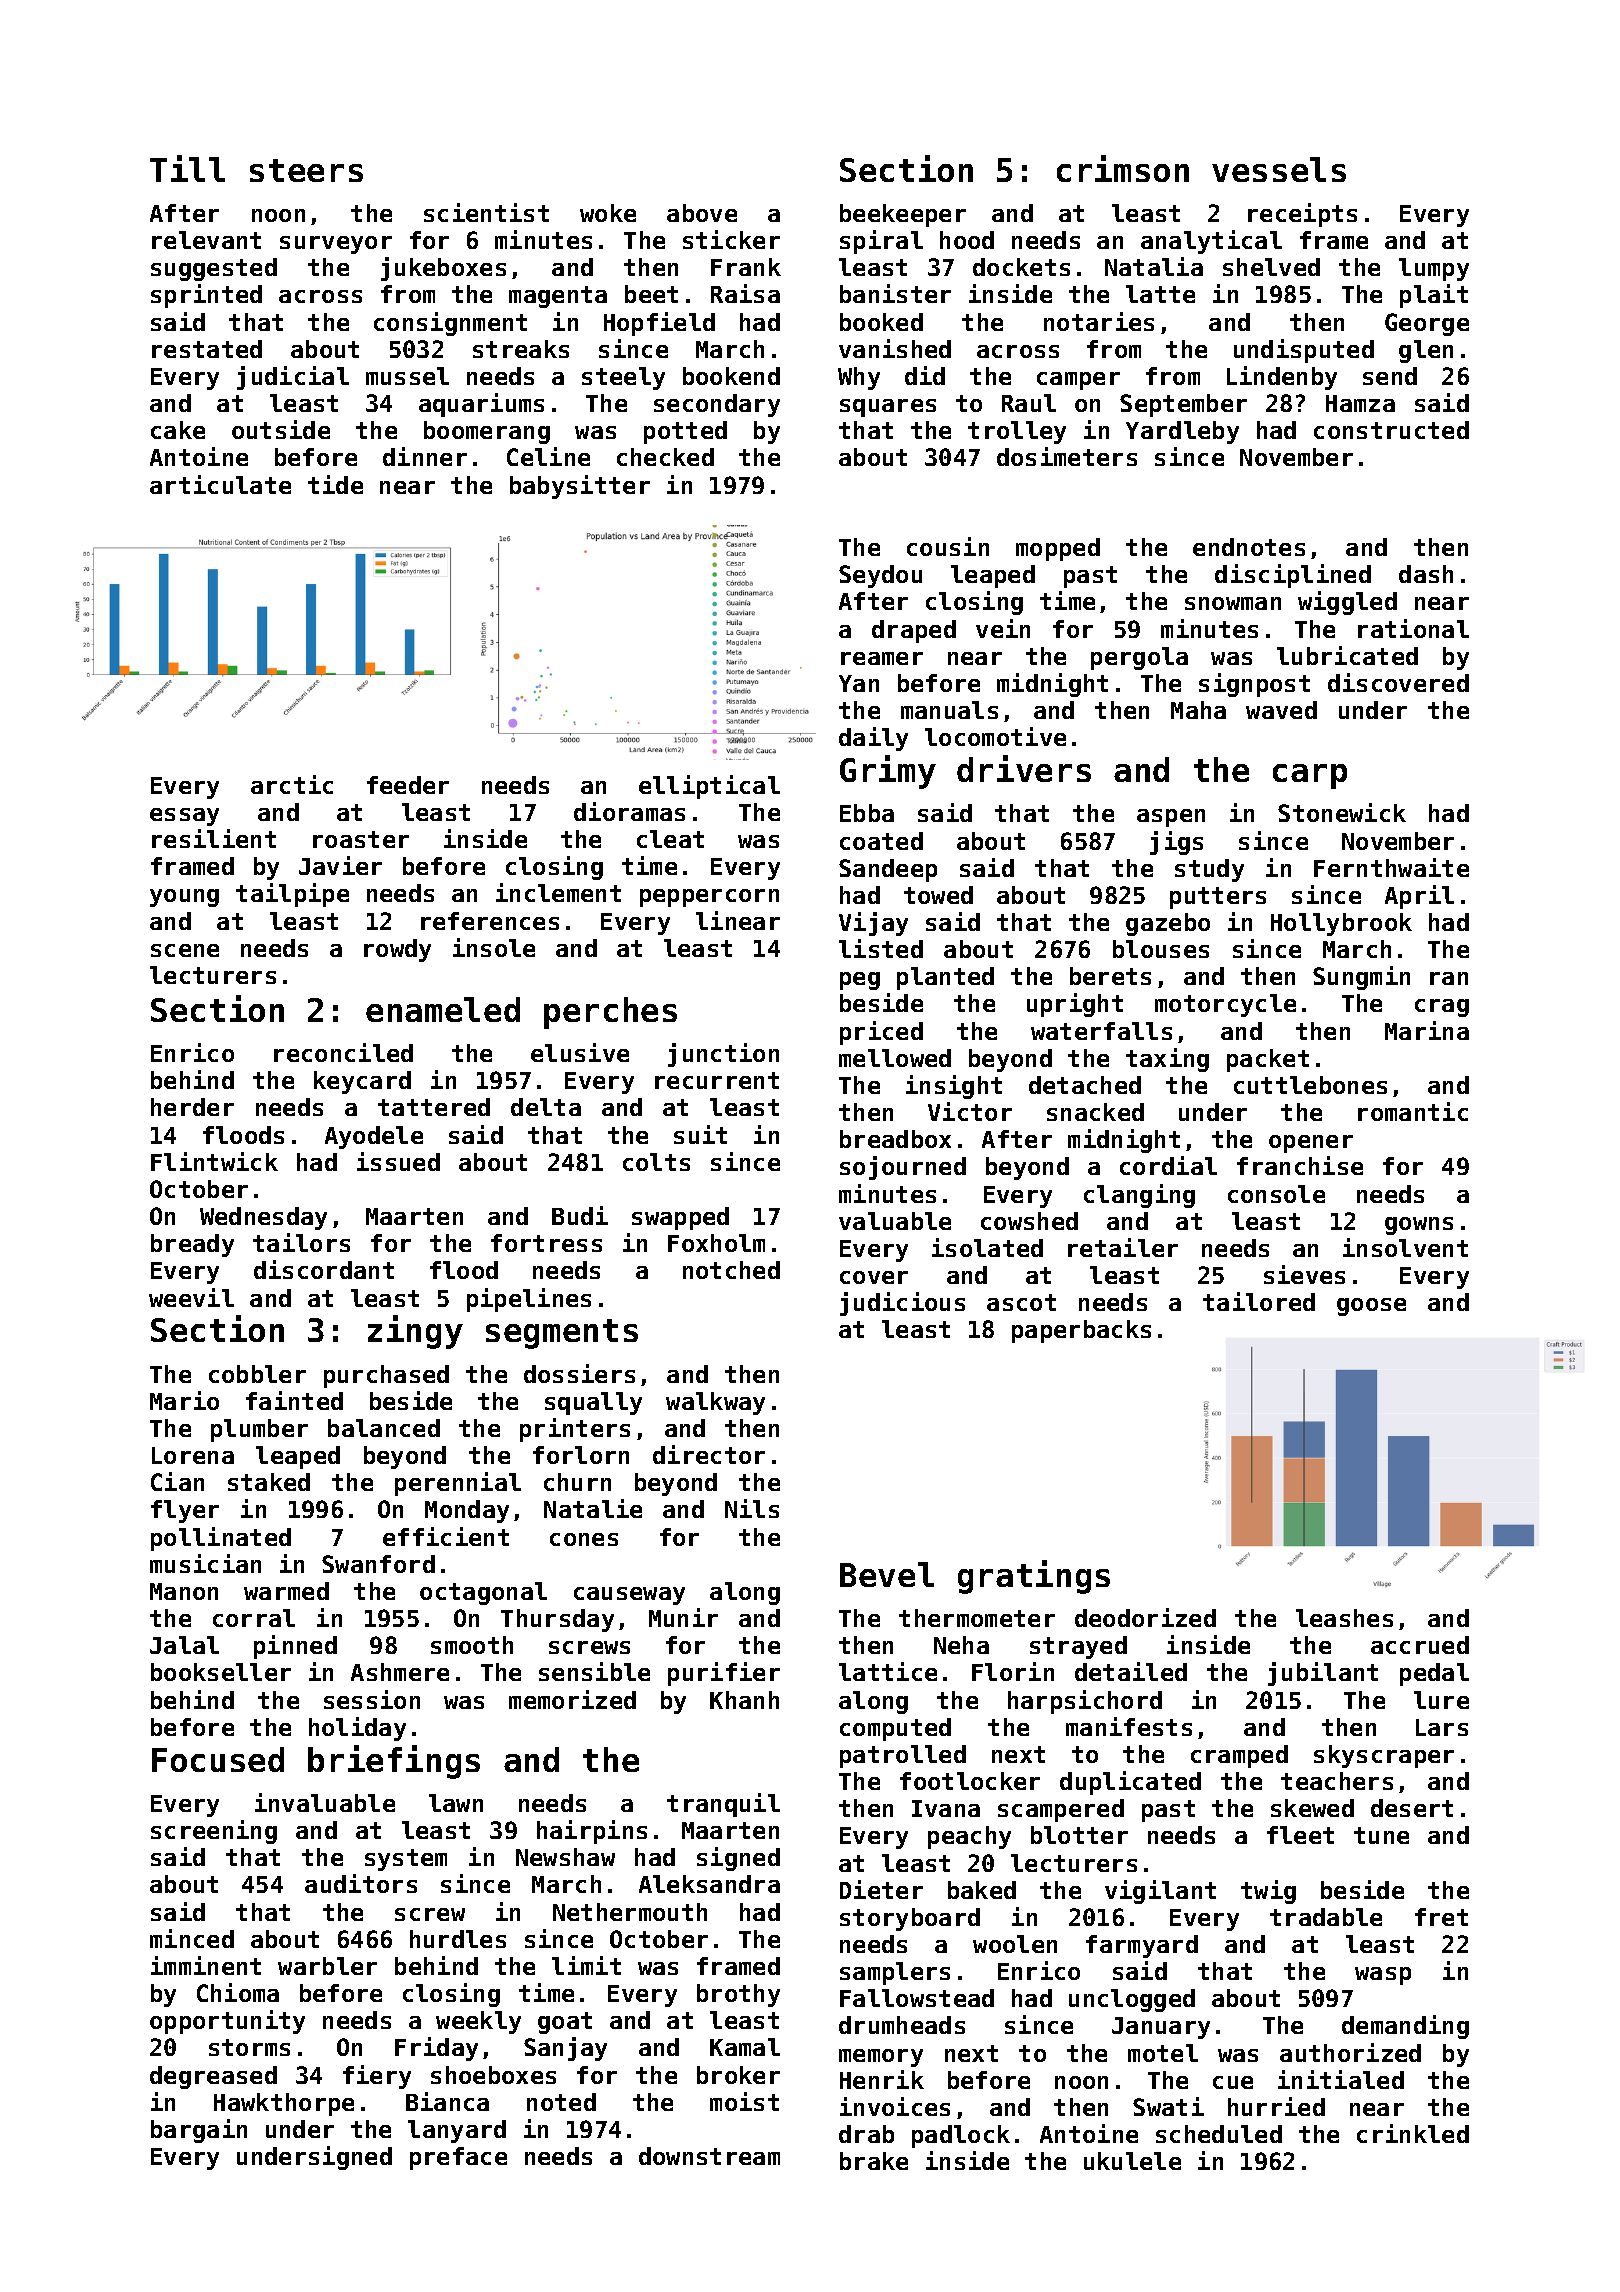  I want to click on efficient, so click(446, 1536).
